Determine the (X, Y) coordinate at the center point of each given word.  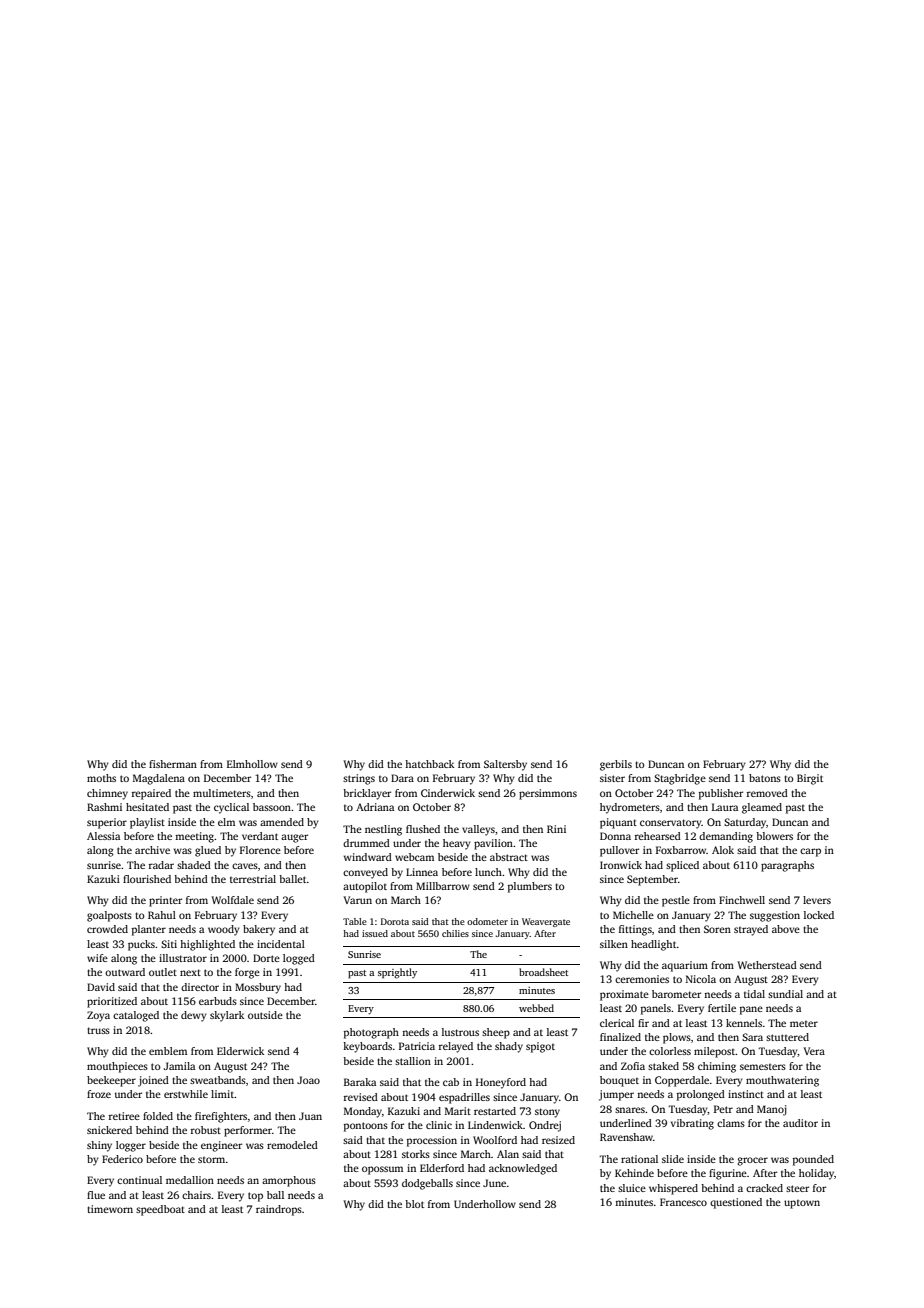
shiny (99, 1146)
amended (282, 822)
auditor (800, 1123)
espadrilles (464, 1098)
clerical (617, 1023)
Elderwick (240, 1051)
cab (451, 1082)
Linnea (422, 872)
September (652, 880)
